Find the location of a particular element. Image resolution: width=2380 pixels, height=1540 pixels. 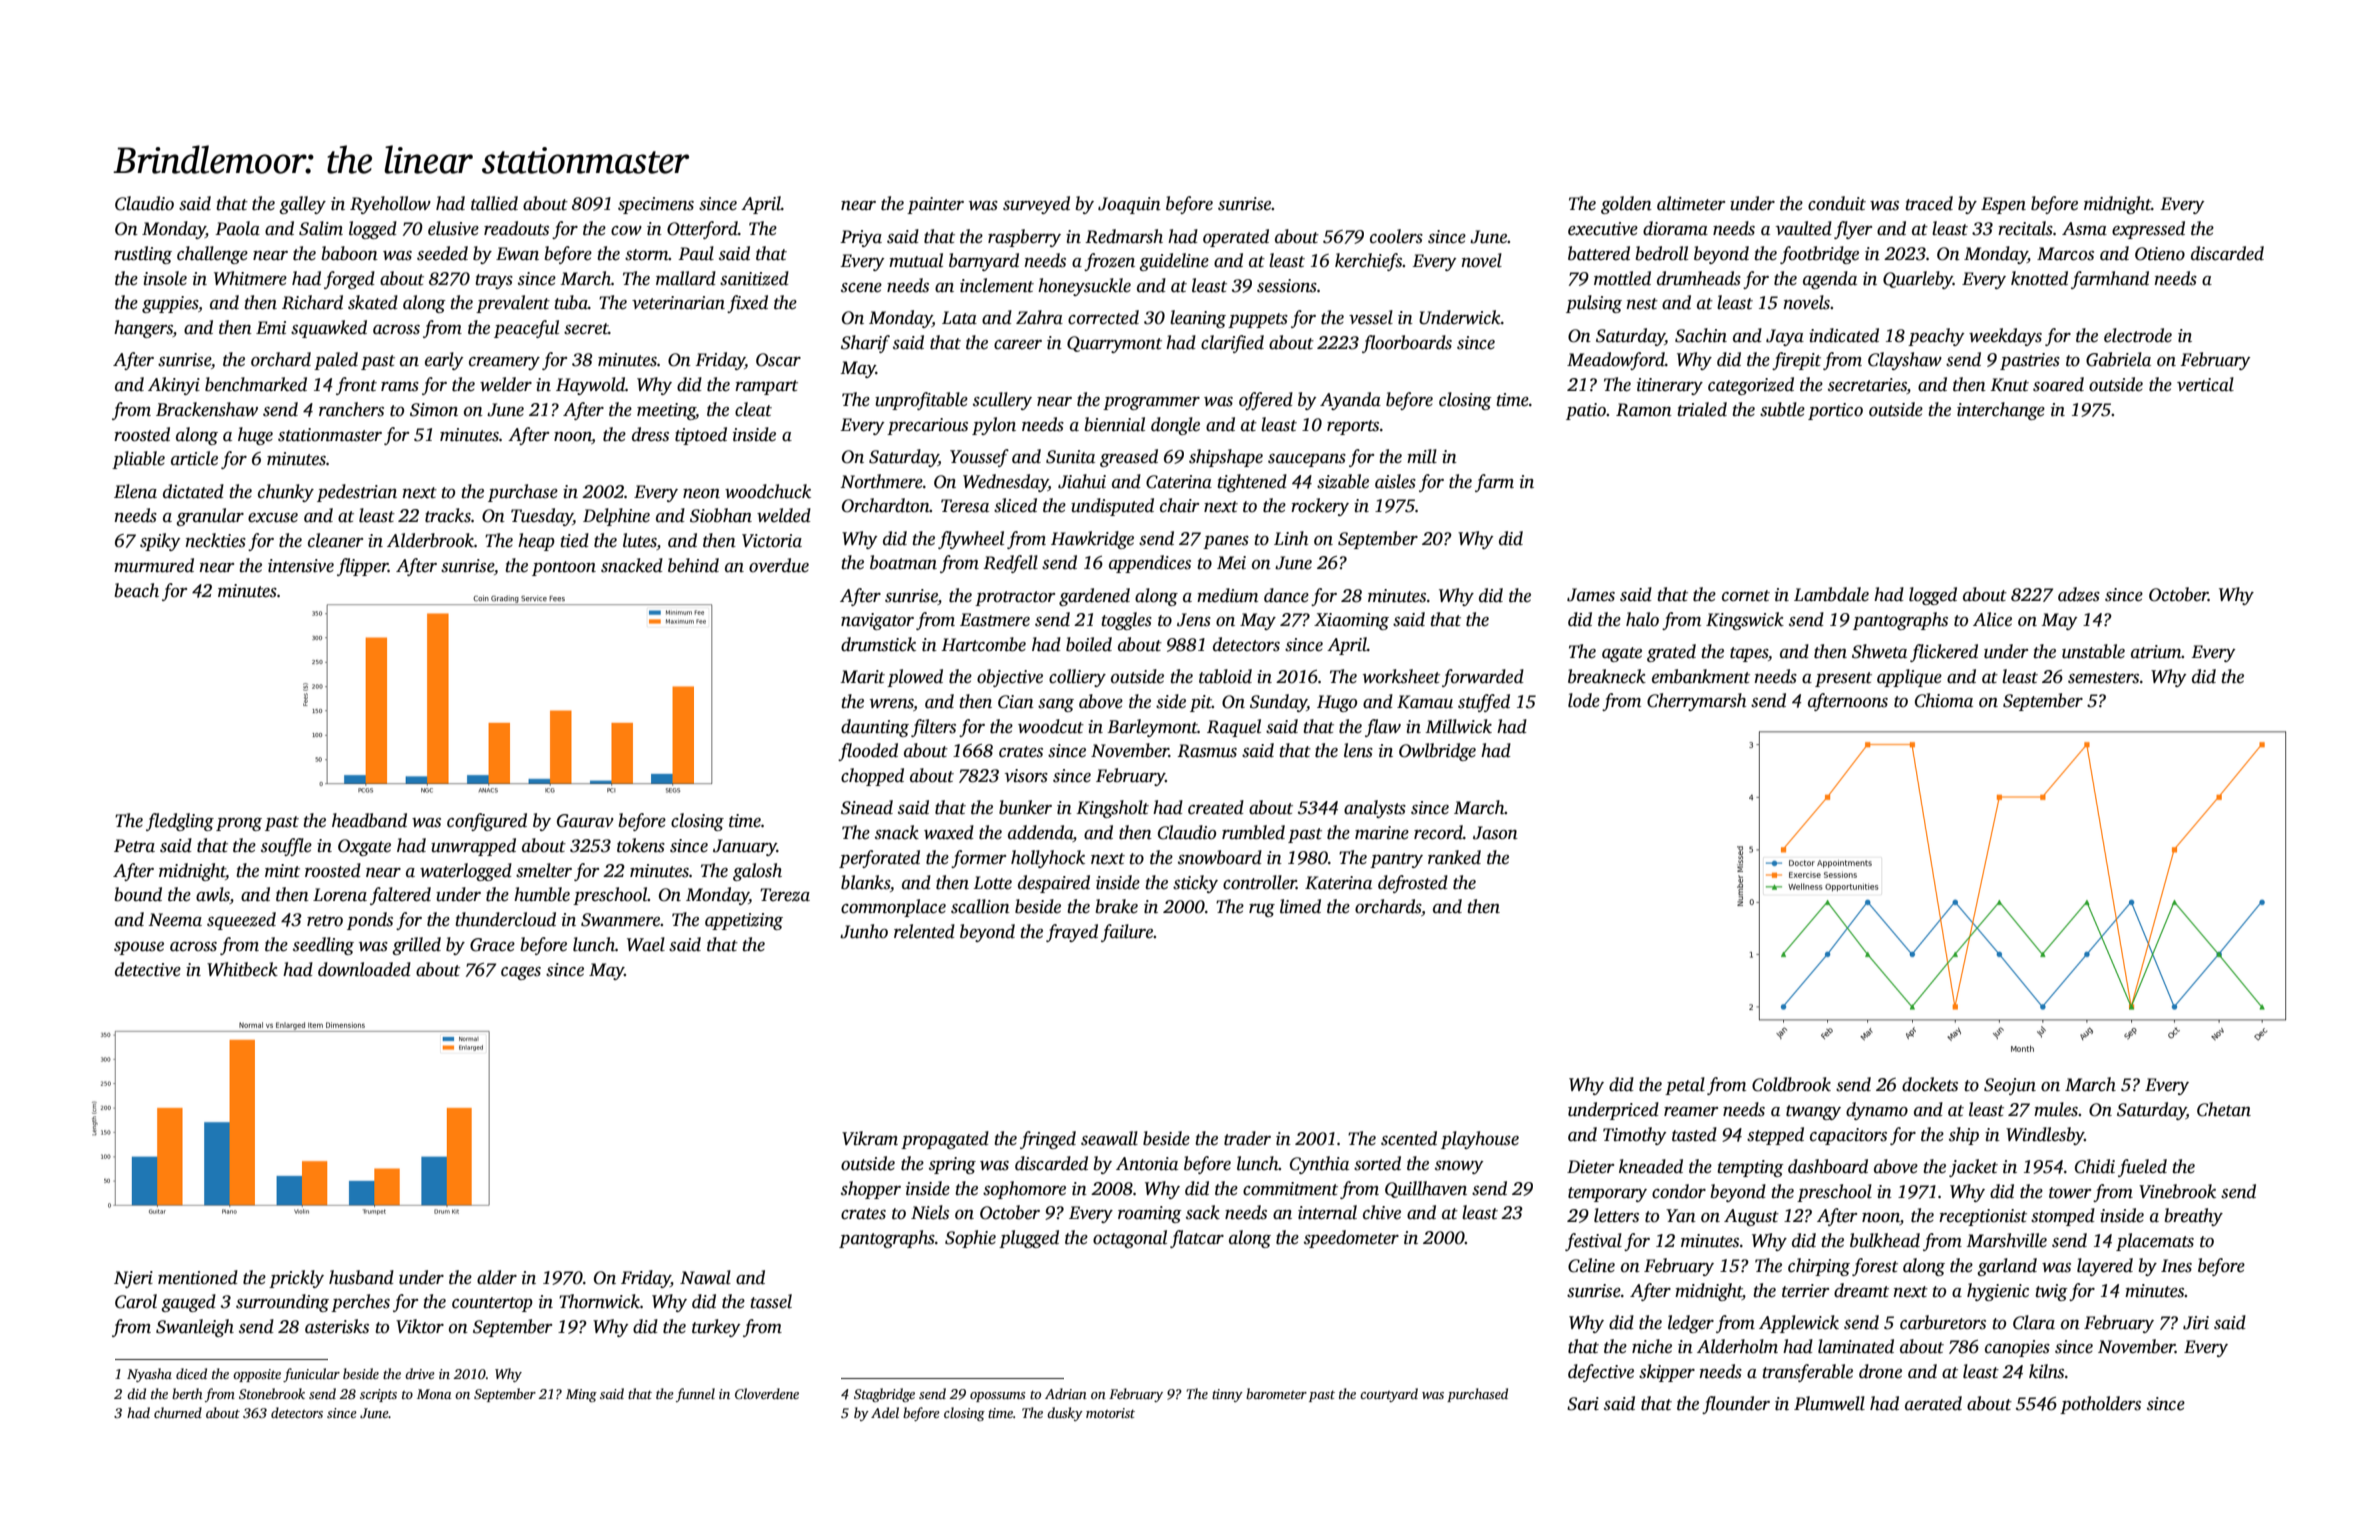

defective is located at coordinates (1601, 1373).
